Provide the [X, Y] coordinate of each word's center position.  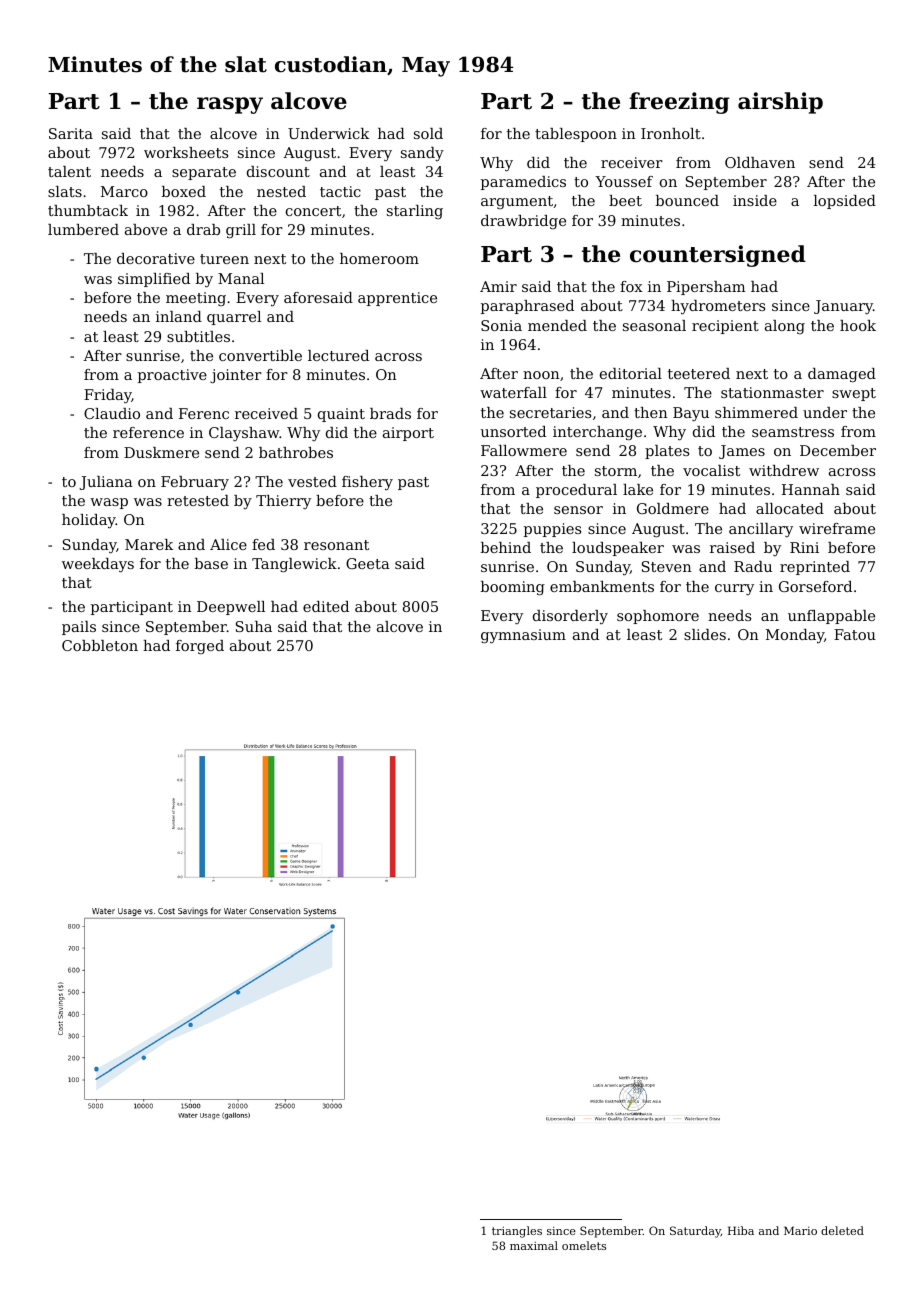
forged [200, 647]
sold [428, 133]
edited [326, 606]
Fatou [855, 634]
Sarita [71, 133]
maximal [534, 1245]
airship [780, 103]
